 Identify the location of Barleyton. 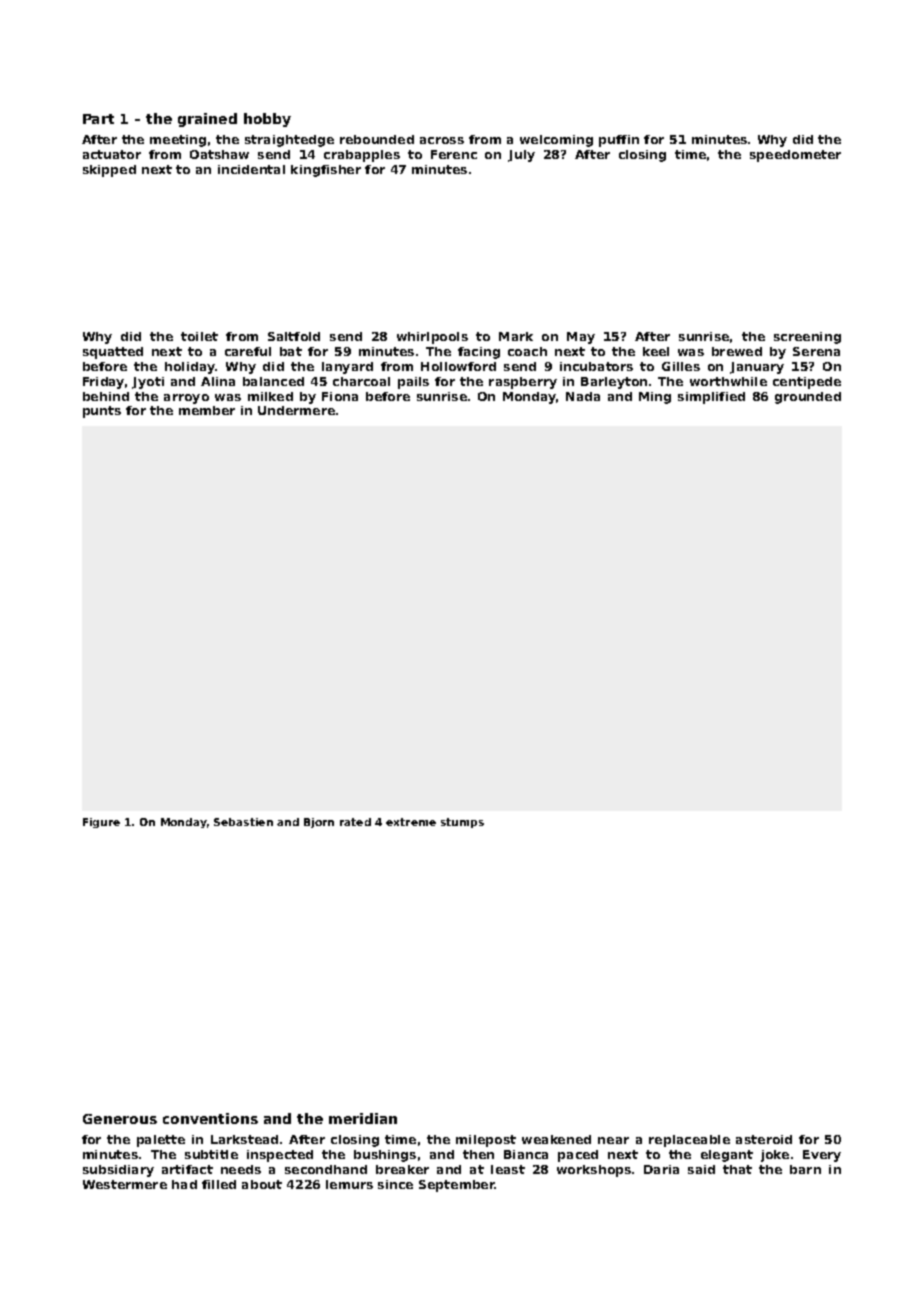
(614, 383).
